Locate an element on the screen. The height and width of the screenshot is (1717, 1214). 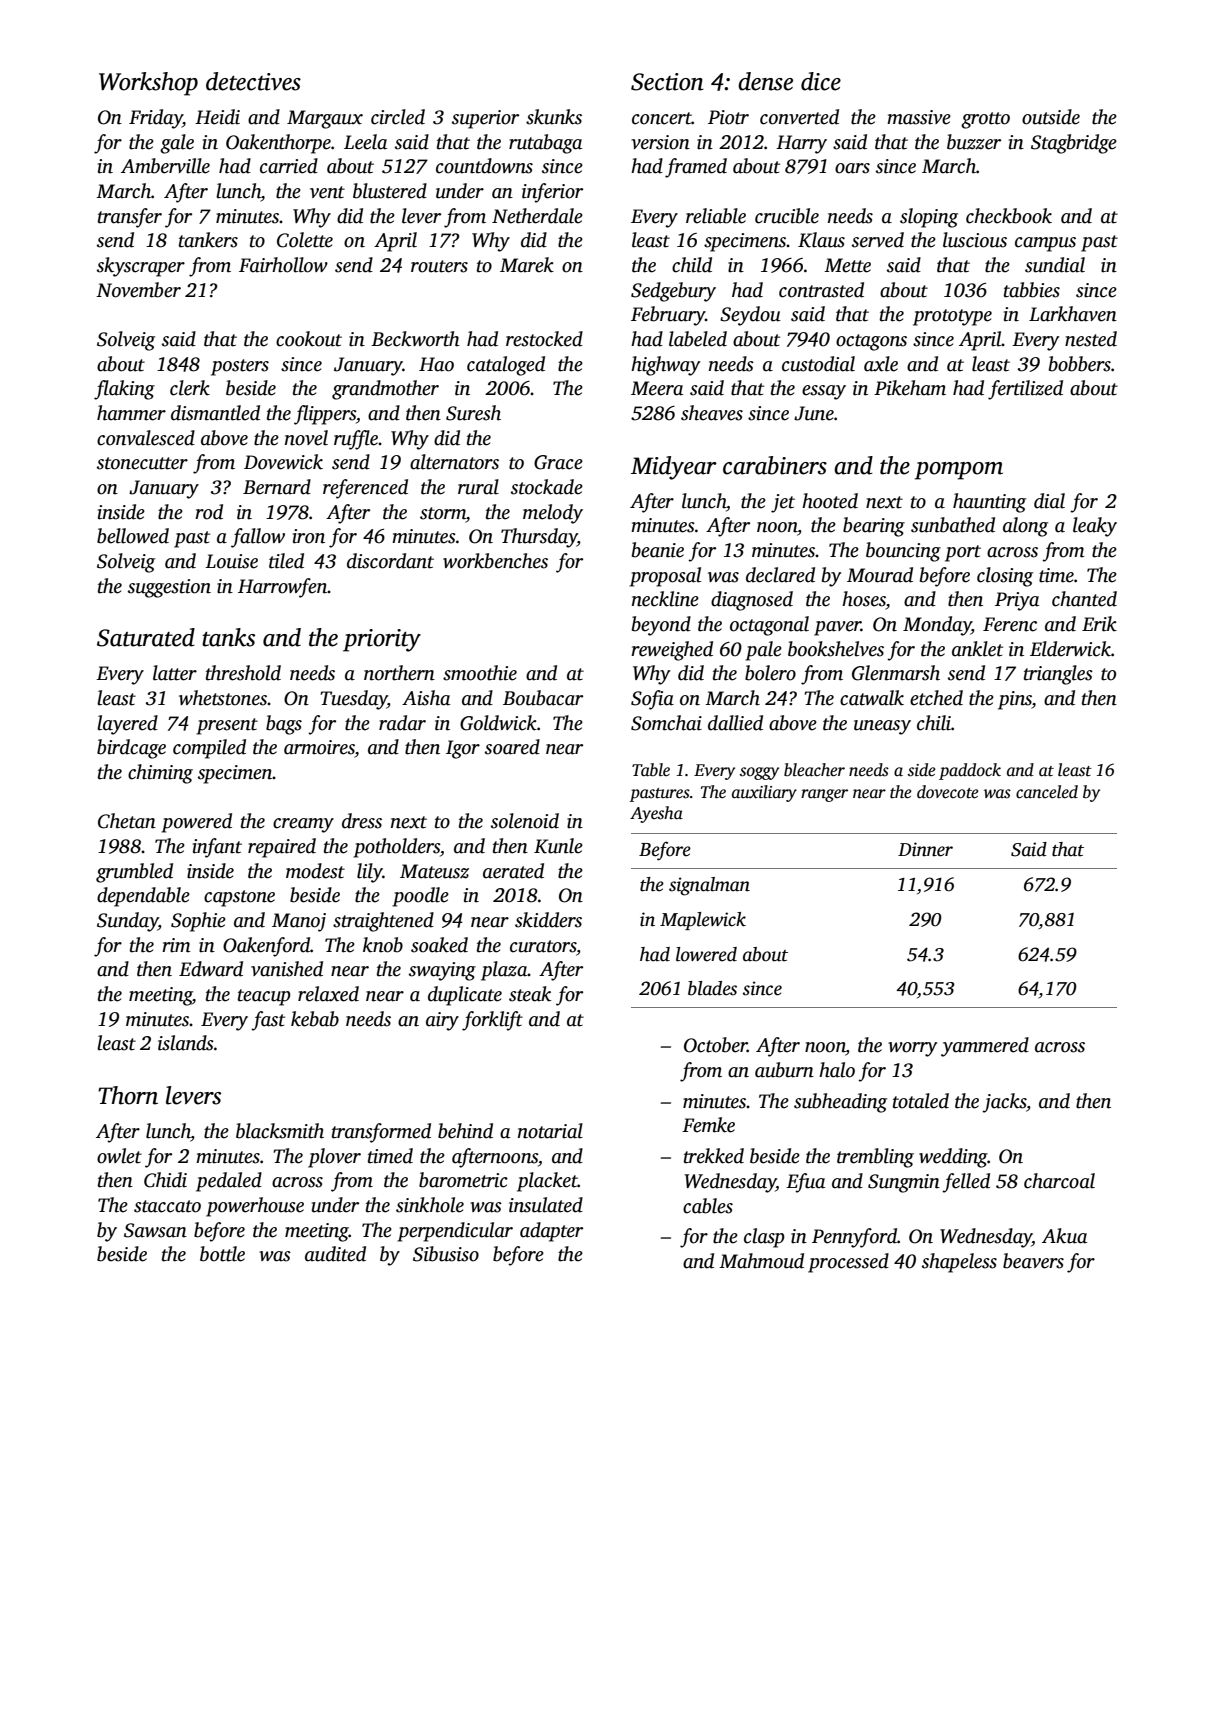
detectives is located at coordinates (253, 81).
